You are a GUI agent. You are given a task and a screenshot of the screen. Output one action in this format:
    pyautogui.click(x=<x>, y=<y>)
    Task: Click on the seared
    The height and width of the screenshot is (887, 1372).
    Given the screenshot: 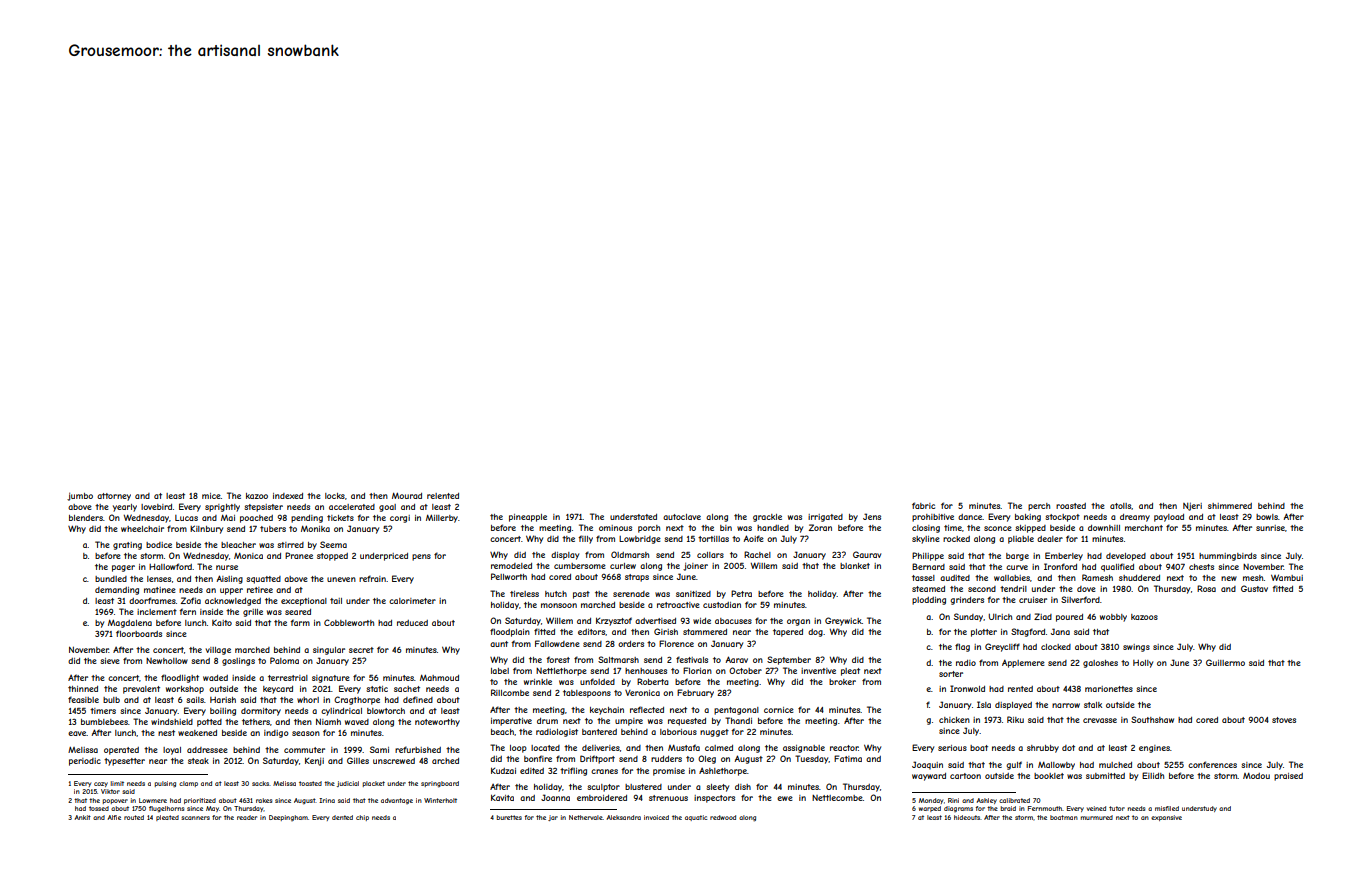 What is the action you would take?
    pyautogui.click(x=298, y=612)
